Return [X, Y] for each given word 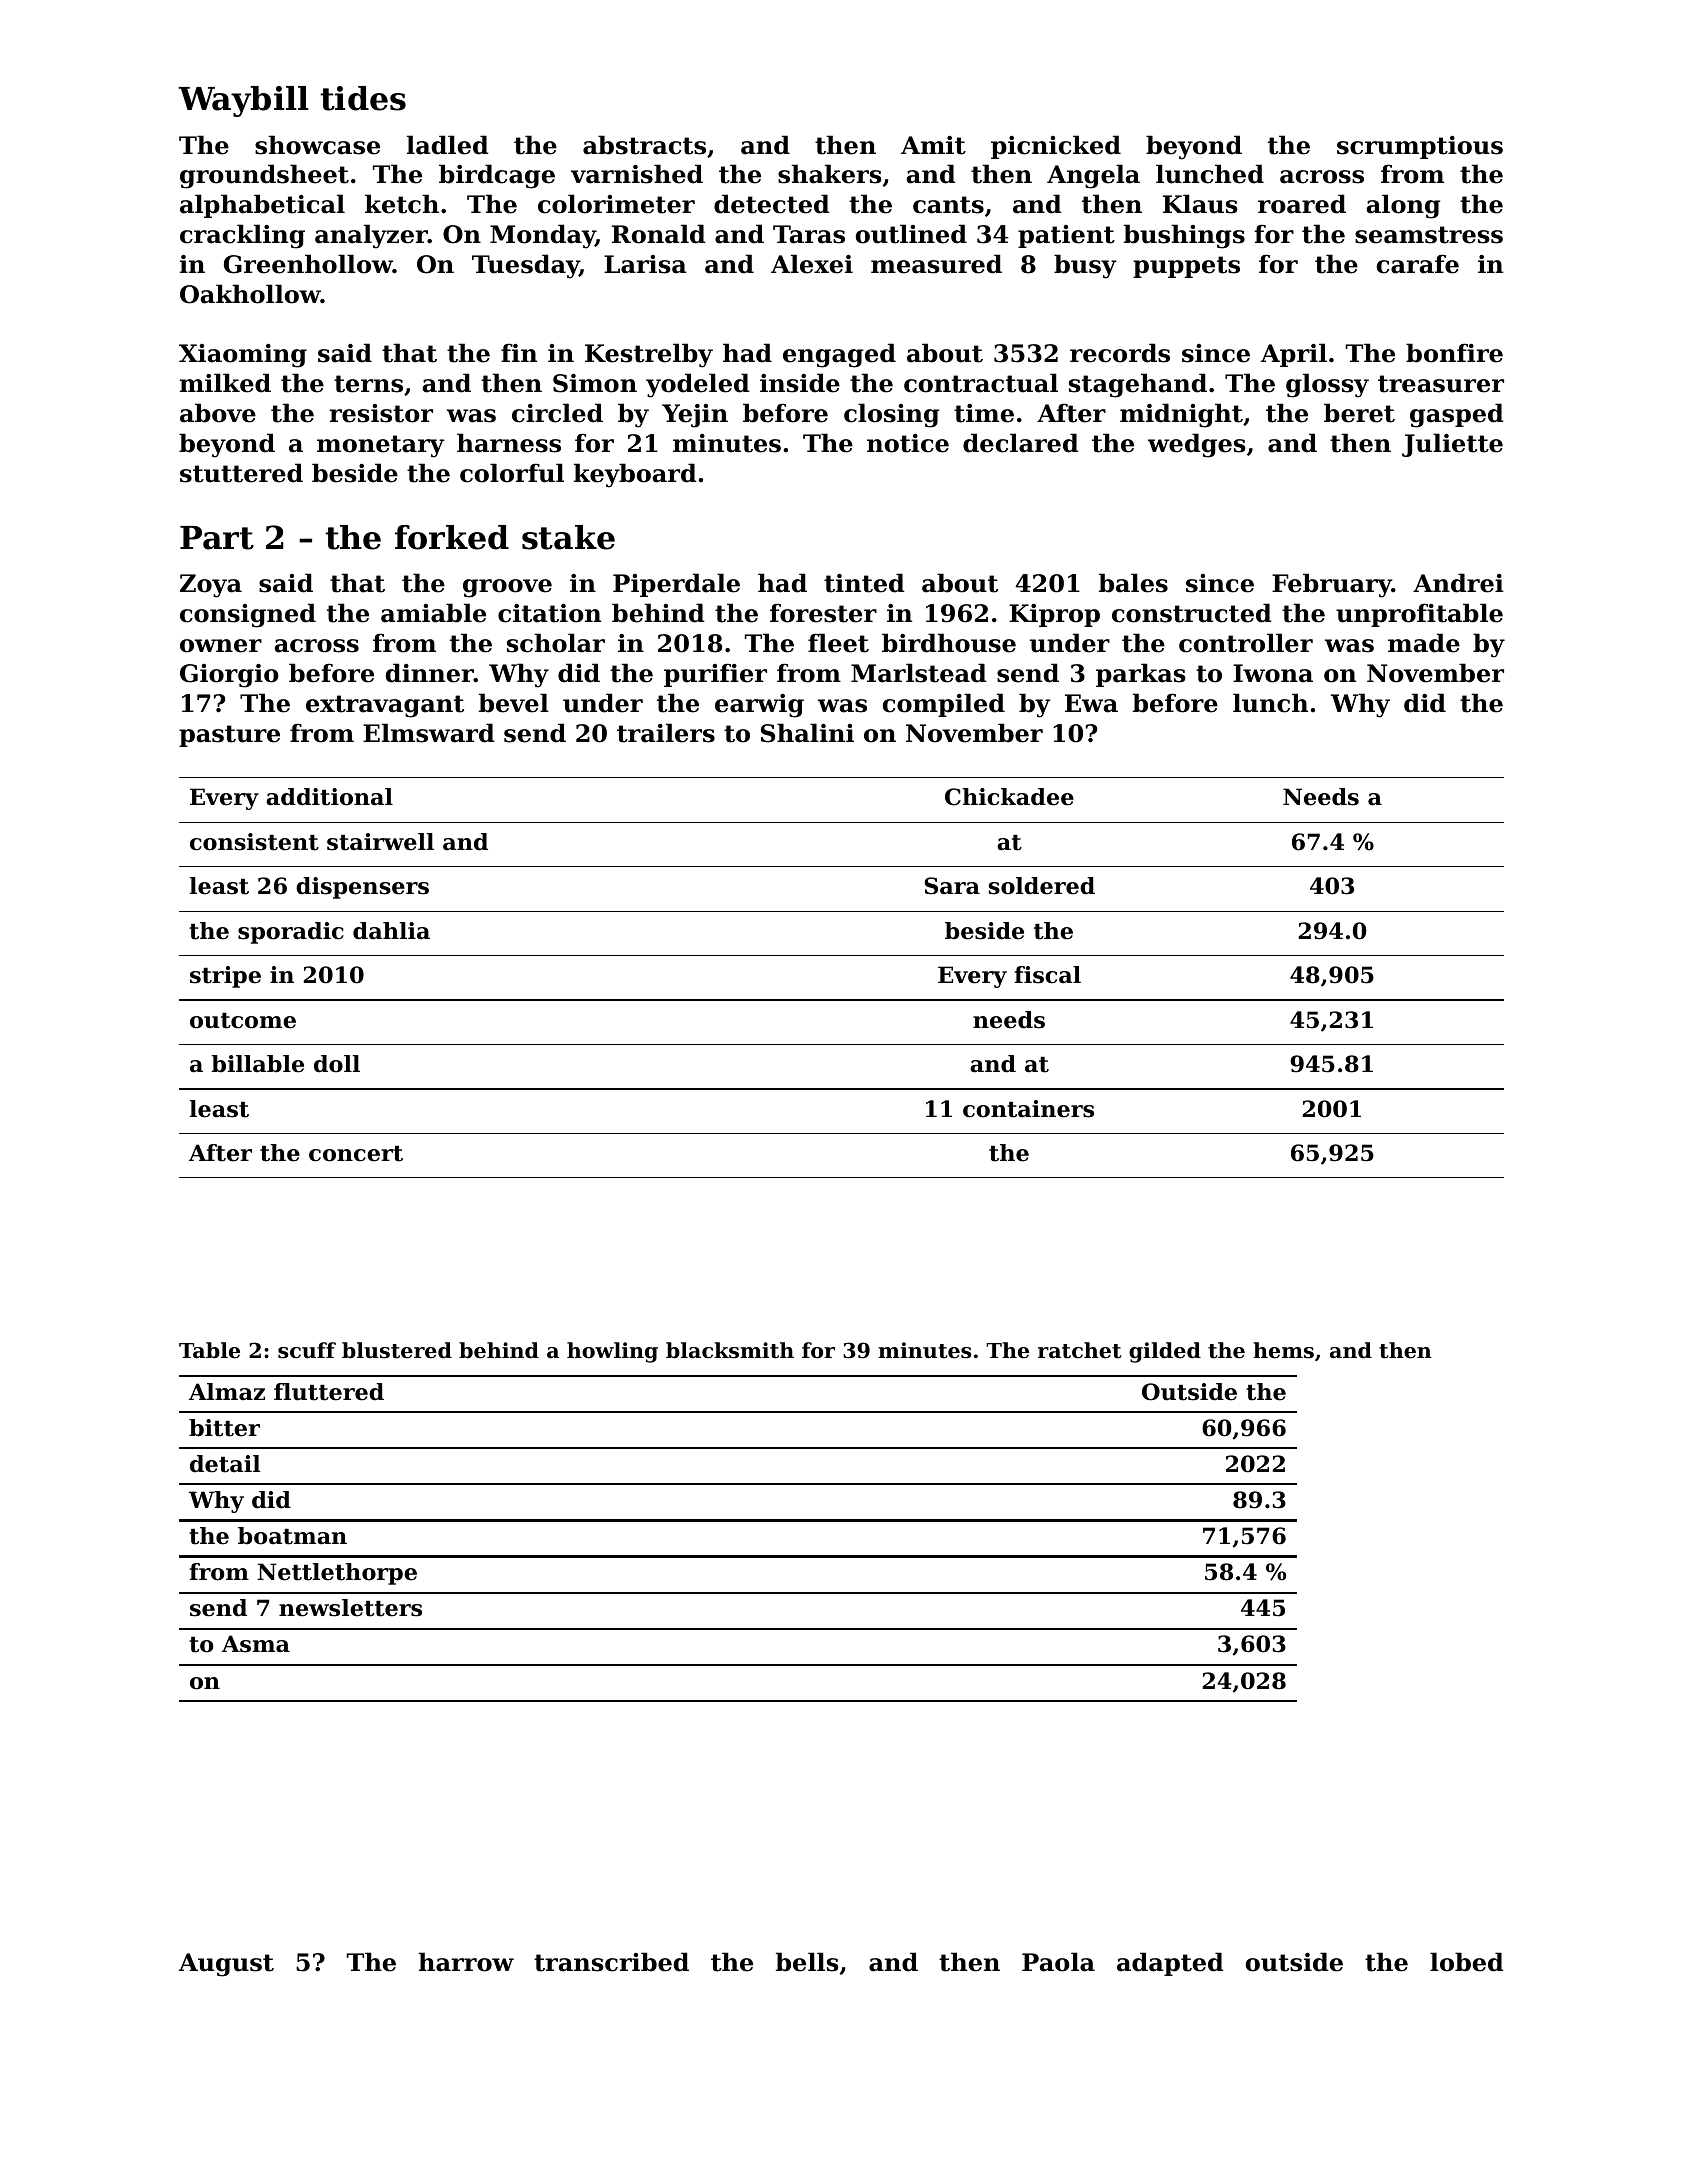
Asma [256, 1644]
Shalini [807, 733]
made [1424, 643]
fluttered [329, 1392]
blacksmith [730, 1350]
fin [519, 352]
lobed [1467, 1962]
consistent [254, 842]
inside [800, 383]
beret [1359, 413]
